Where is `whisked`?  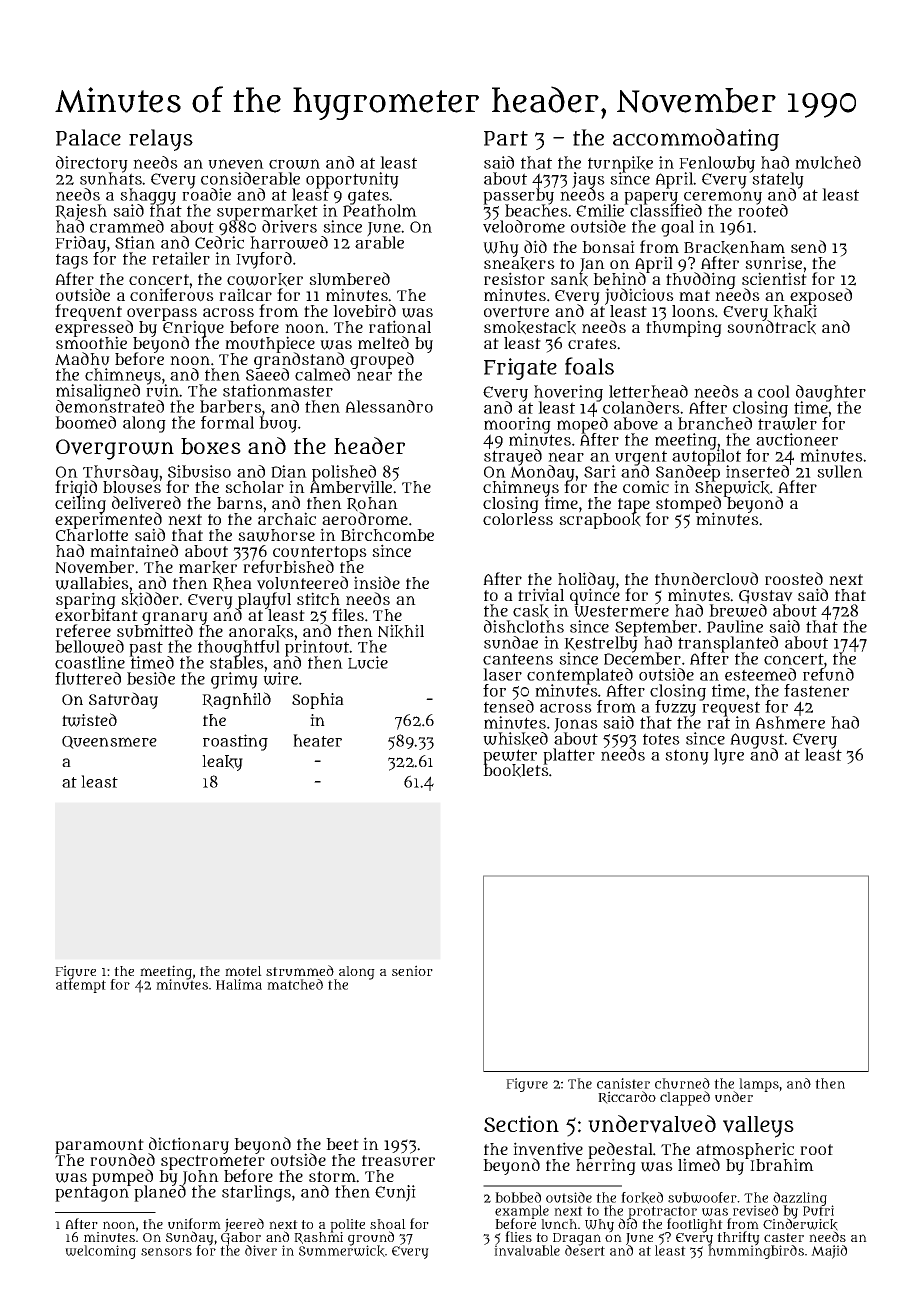
whisked is located at coordinates (515, 739).
